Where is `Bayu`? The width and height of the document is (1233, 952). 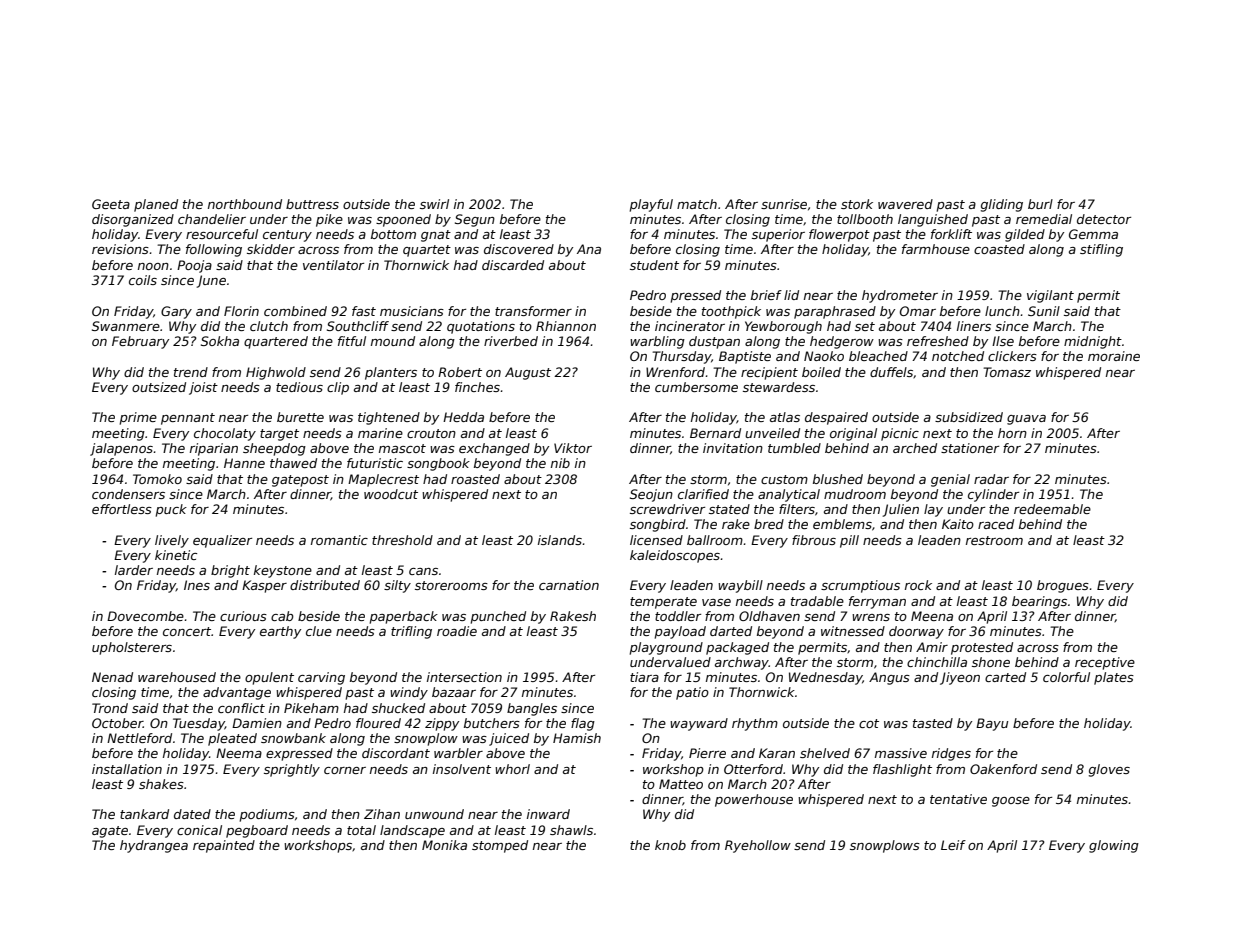
Bayu is located at coordinates (992, 724).
